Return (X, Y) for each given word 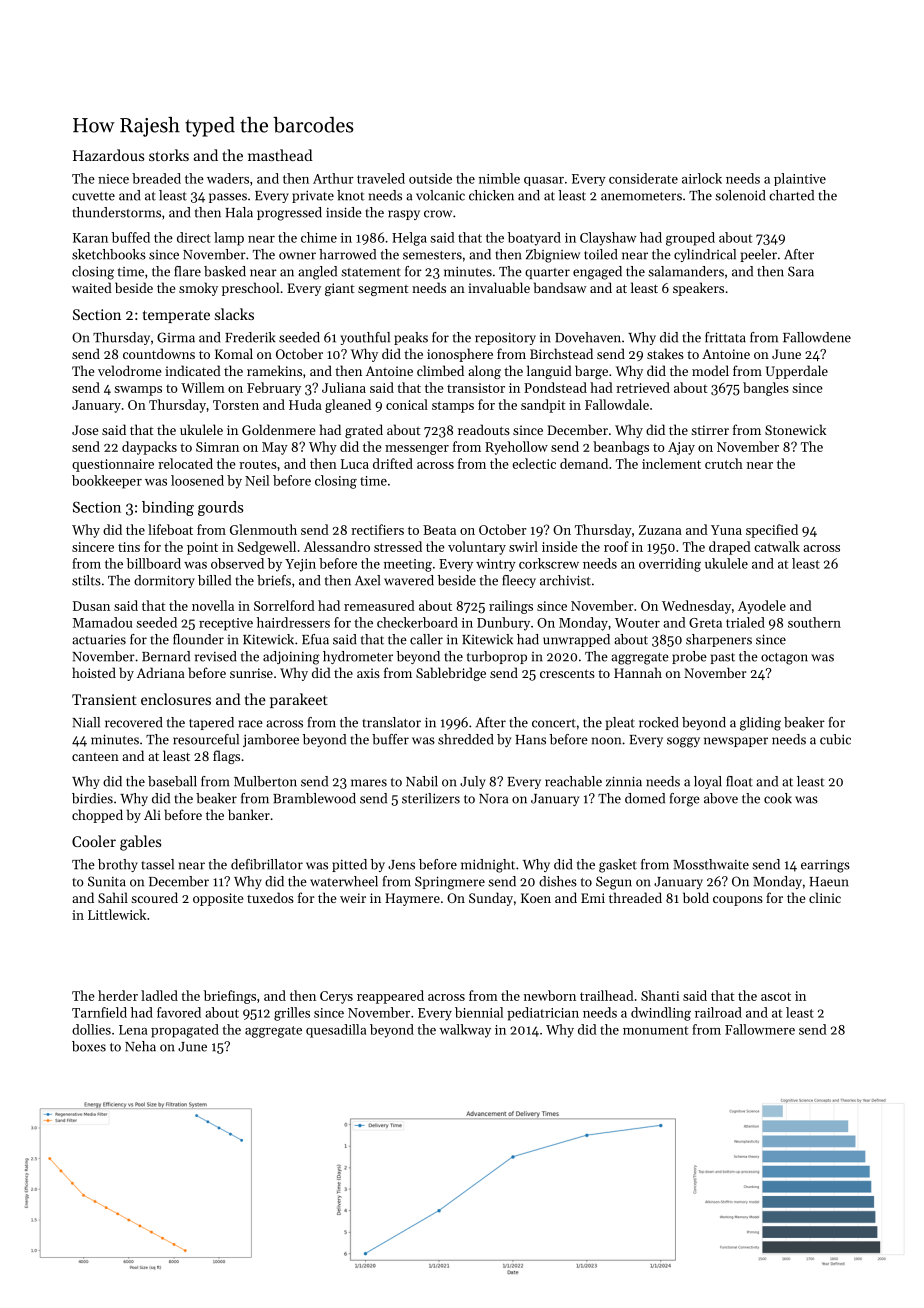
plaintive (800, 179)
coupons (738, 901)
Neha (140, 1046)
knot (351, 195)
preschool (250, 289)
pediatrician (543, 1014)
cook (778, 798)
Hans (530, 740)
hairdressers (293, 622)
